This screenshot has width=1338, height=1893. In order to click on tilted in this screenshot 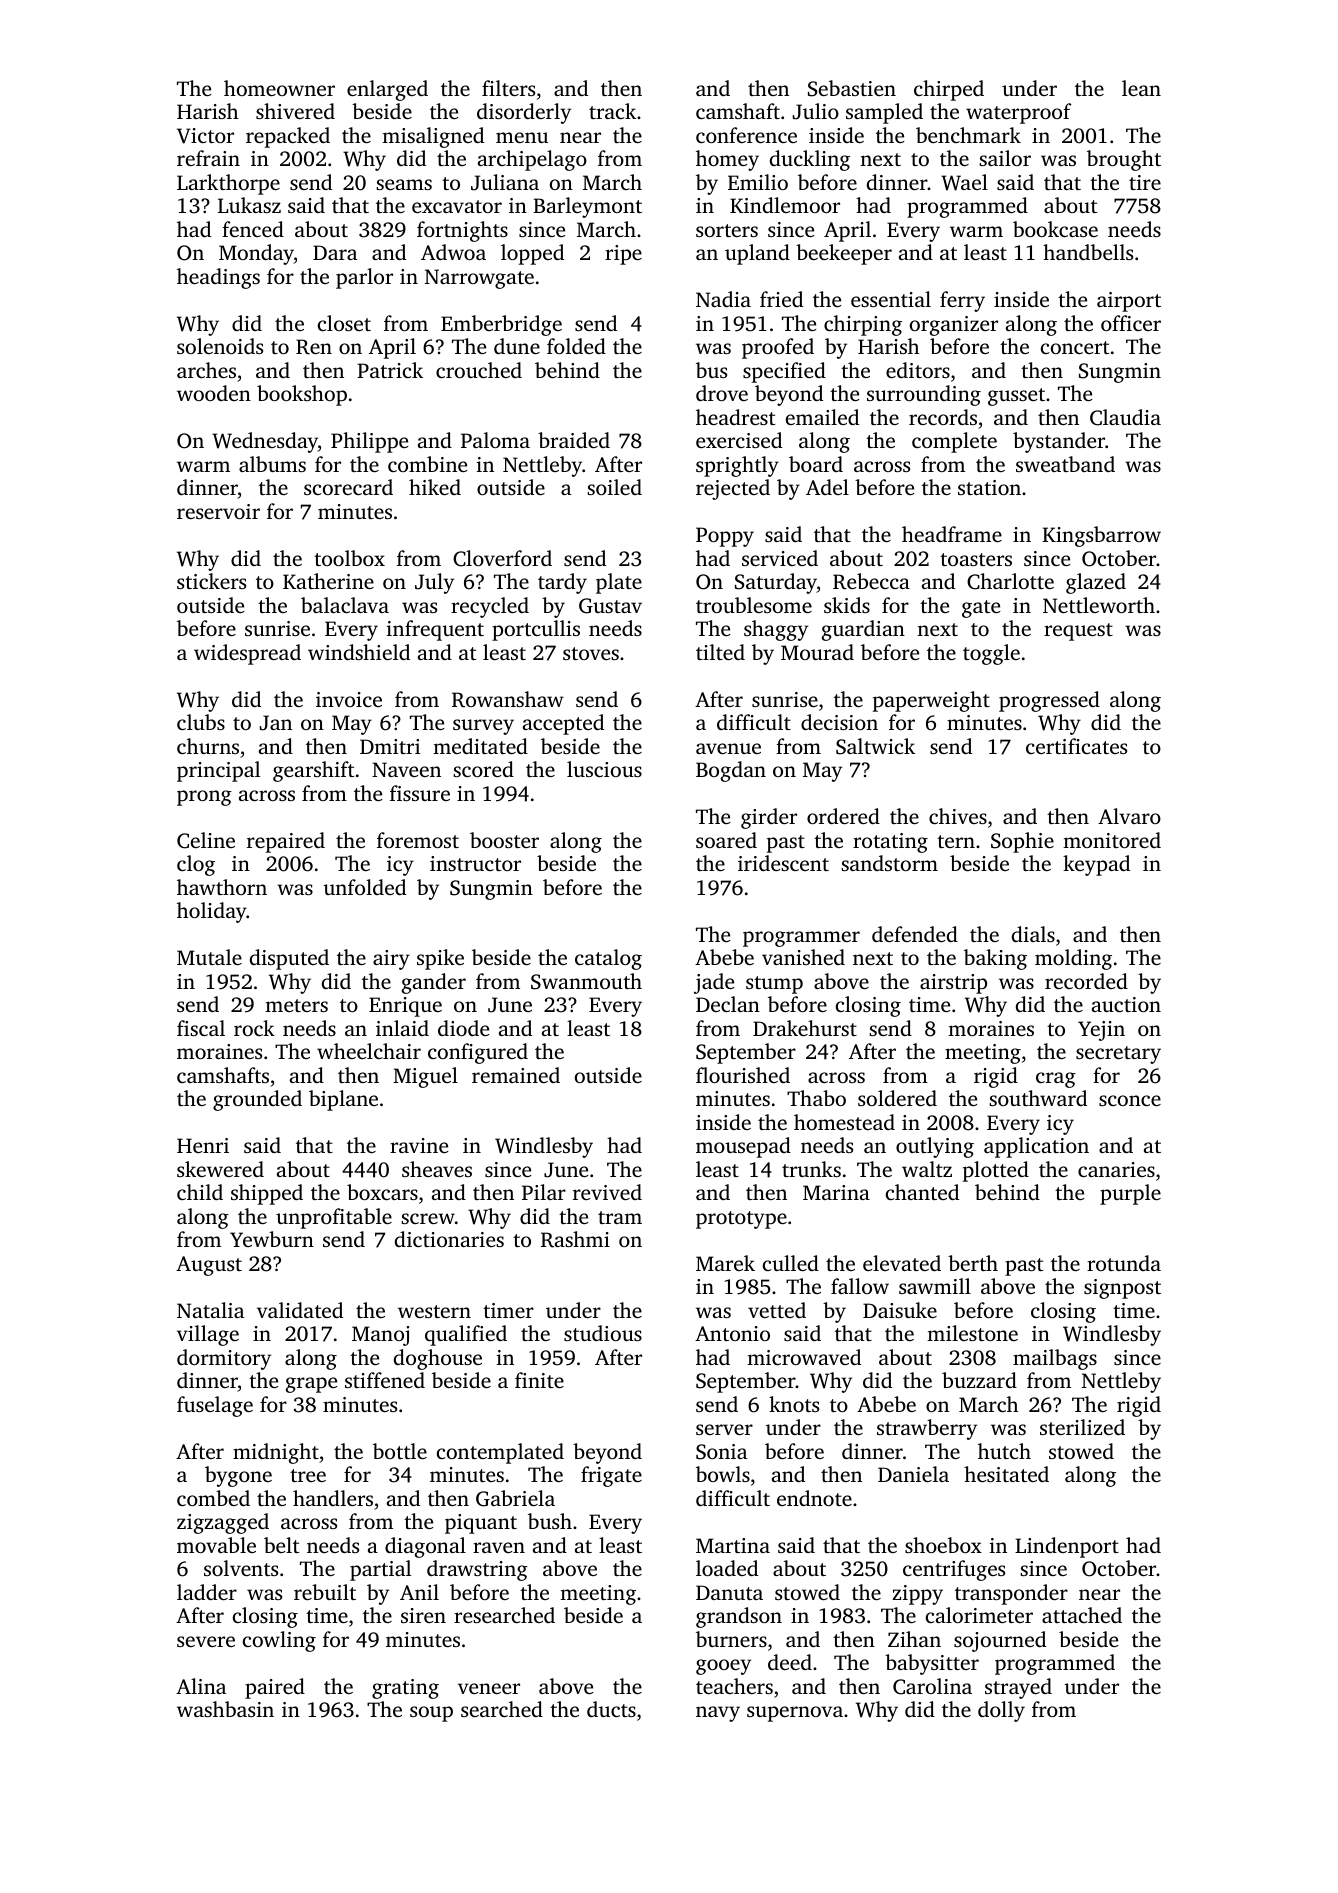, I will do `click(720, 652)`.
